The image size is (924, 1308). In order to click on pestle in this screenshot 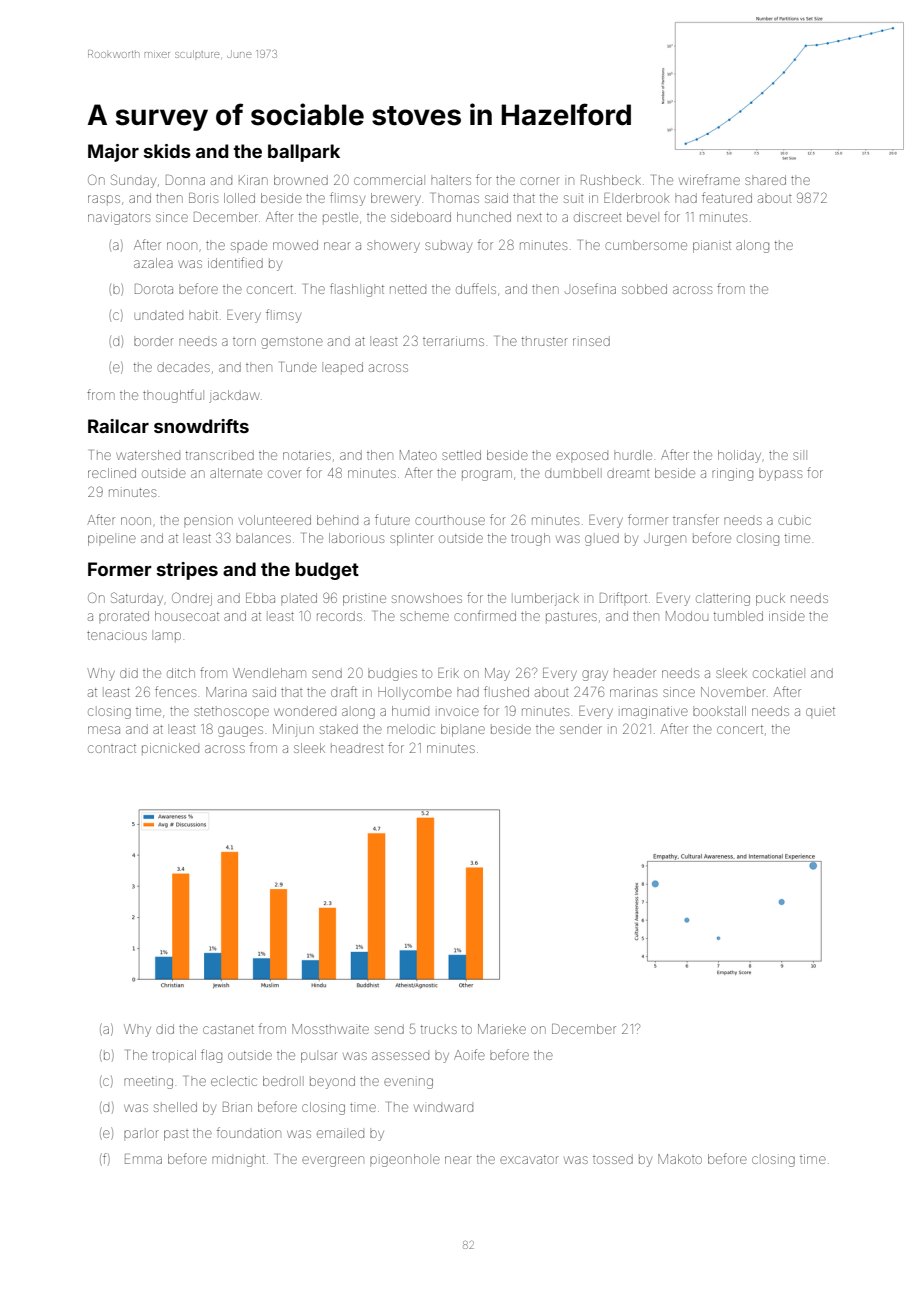, I will do `click(340, 217)`.
